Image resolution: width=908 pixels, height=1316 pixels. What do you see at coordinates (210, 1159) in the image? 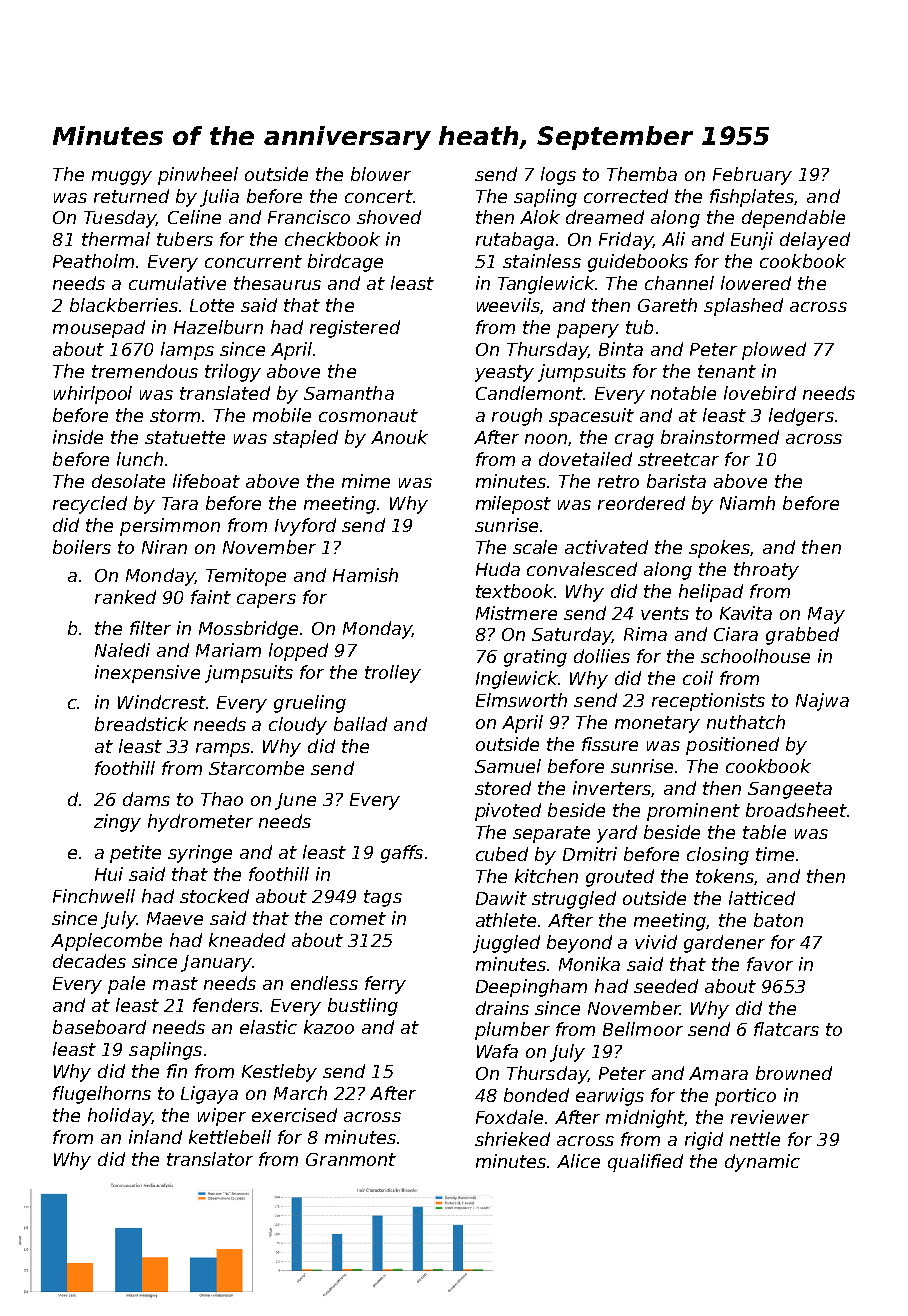
I see `translator` at bounding box center [210, 1159].
